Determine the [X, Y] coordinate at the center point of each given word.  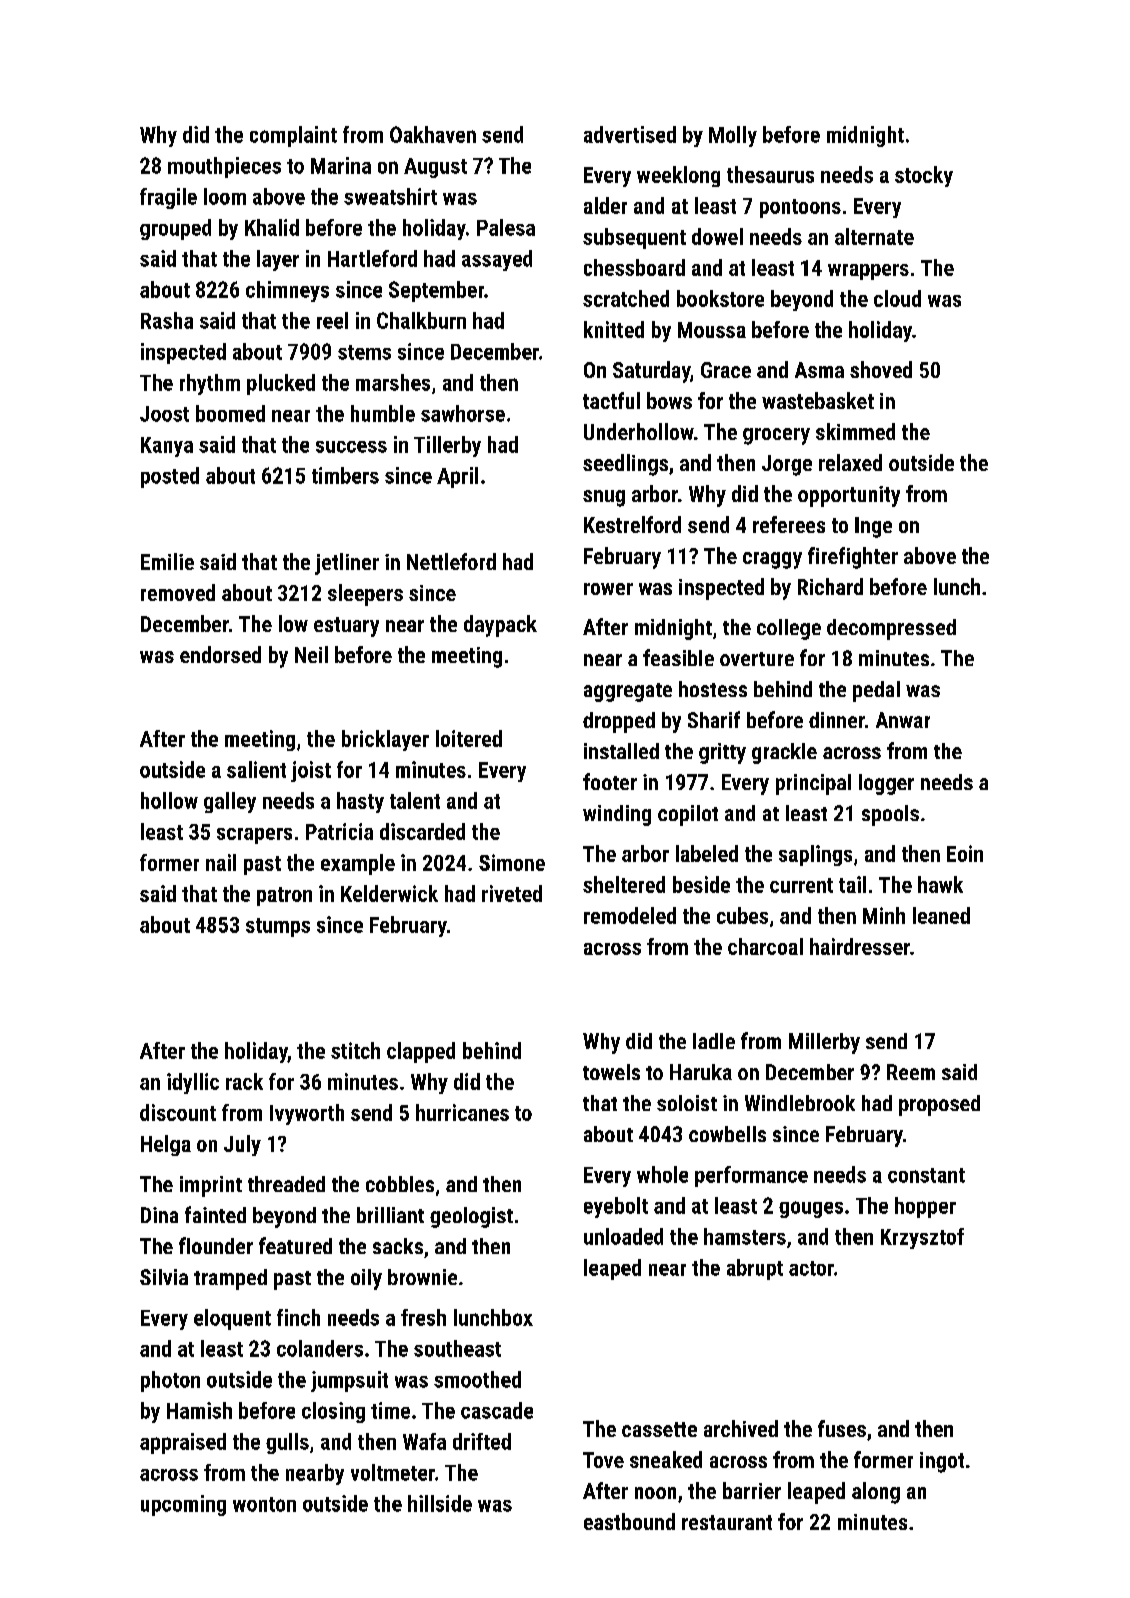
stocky [924, 176]
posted [170, 477]
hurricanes [462, 1112]
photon [170, 1381]
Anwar [903, 720]
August [435, 168]
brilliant [390, 1215]
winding [617, 815]
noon [655, 1493]
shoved [881, 369]
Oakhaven [433, 134]
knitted [614, 329]
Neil [311, 654]
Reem [911, 1072]
